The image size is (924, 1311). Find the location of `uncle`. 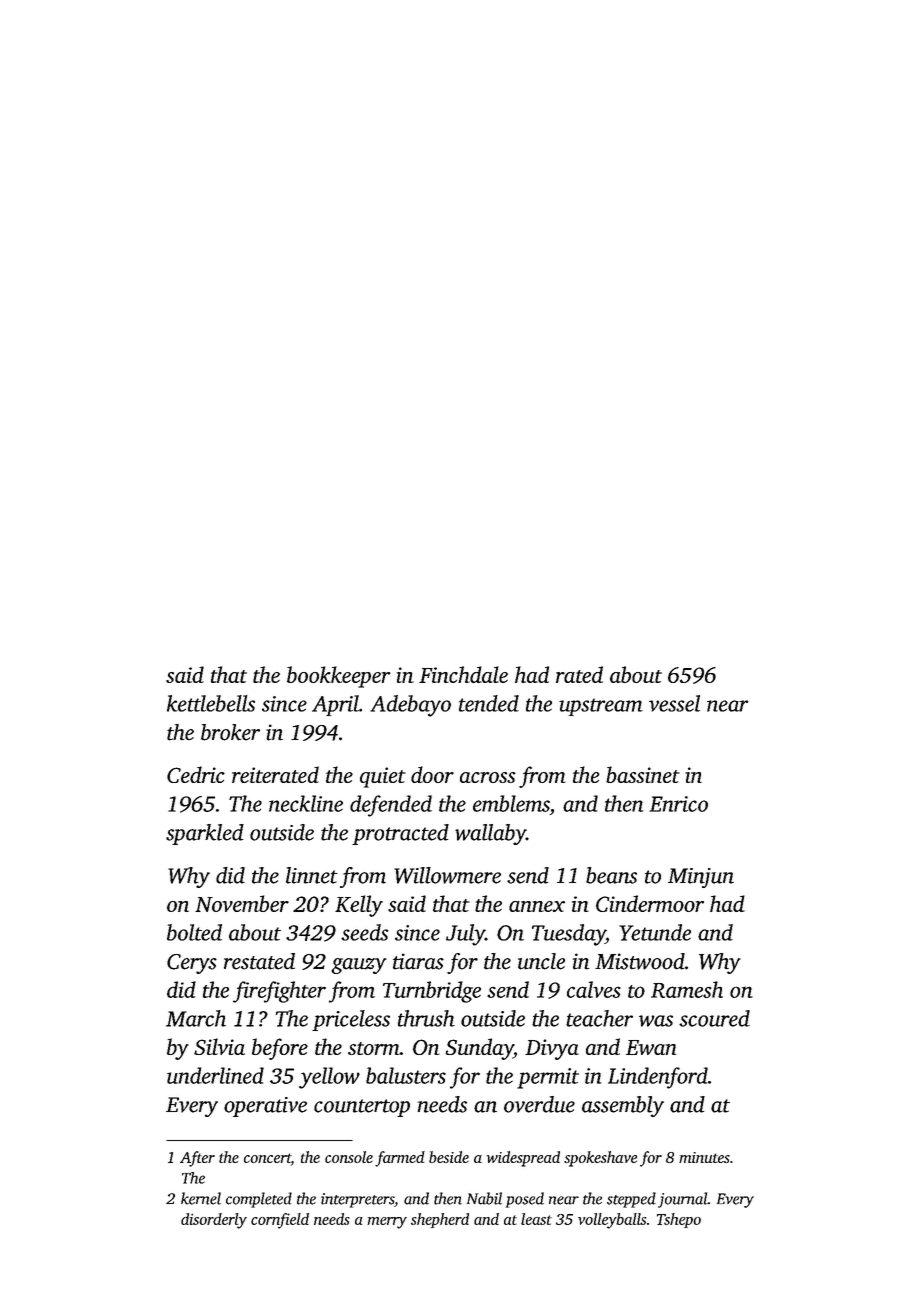

uncle is located at coordinates (541, 961).
